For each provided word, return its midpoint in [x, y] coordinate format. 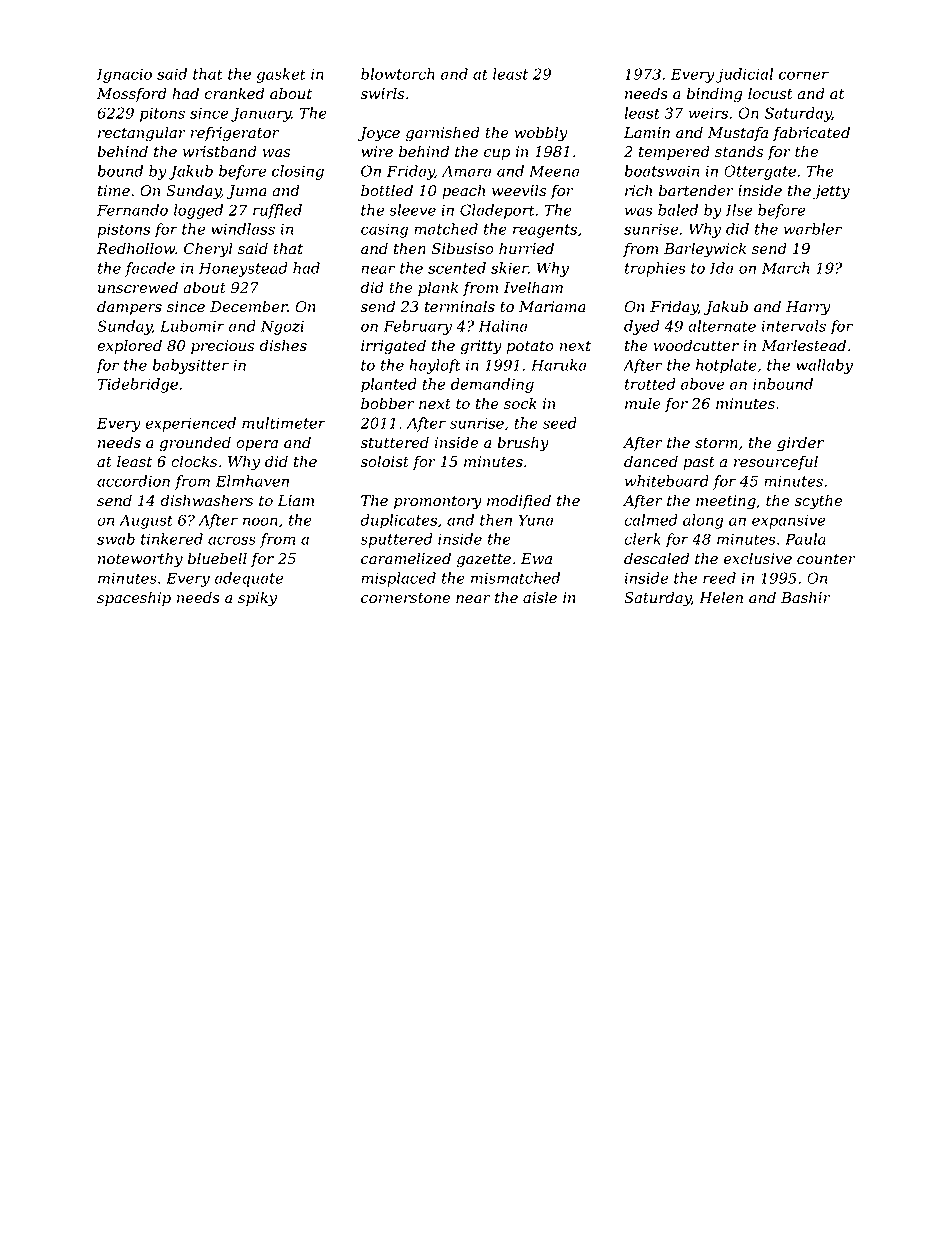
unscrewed [138, 287]
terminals [460, 306]
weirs [708, 113]
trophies [655, 269]
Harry [808, 308]
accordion [133, 481]
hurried [526, 248]
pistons [123, 230]
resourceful [776, 462]
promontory [438, 503]
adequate [249, 579]
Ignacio [124, 75]
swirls [382, 93]
